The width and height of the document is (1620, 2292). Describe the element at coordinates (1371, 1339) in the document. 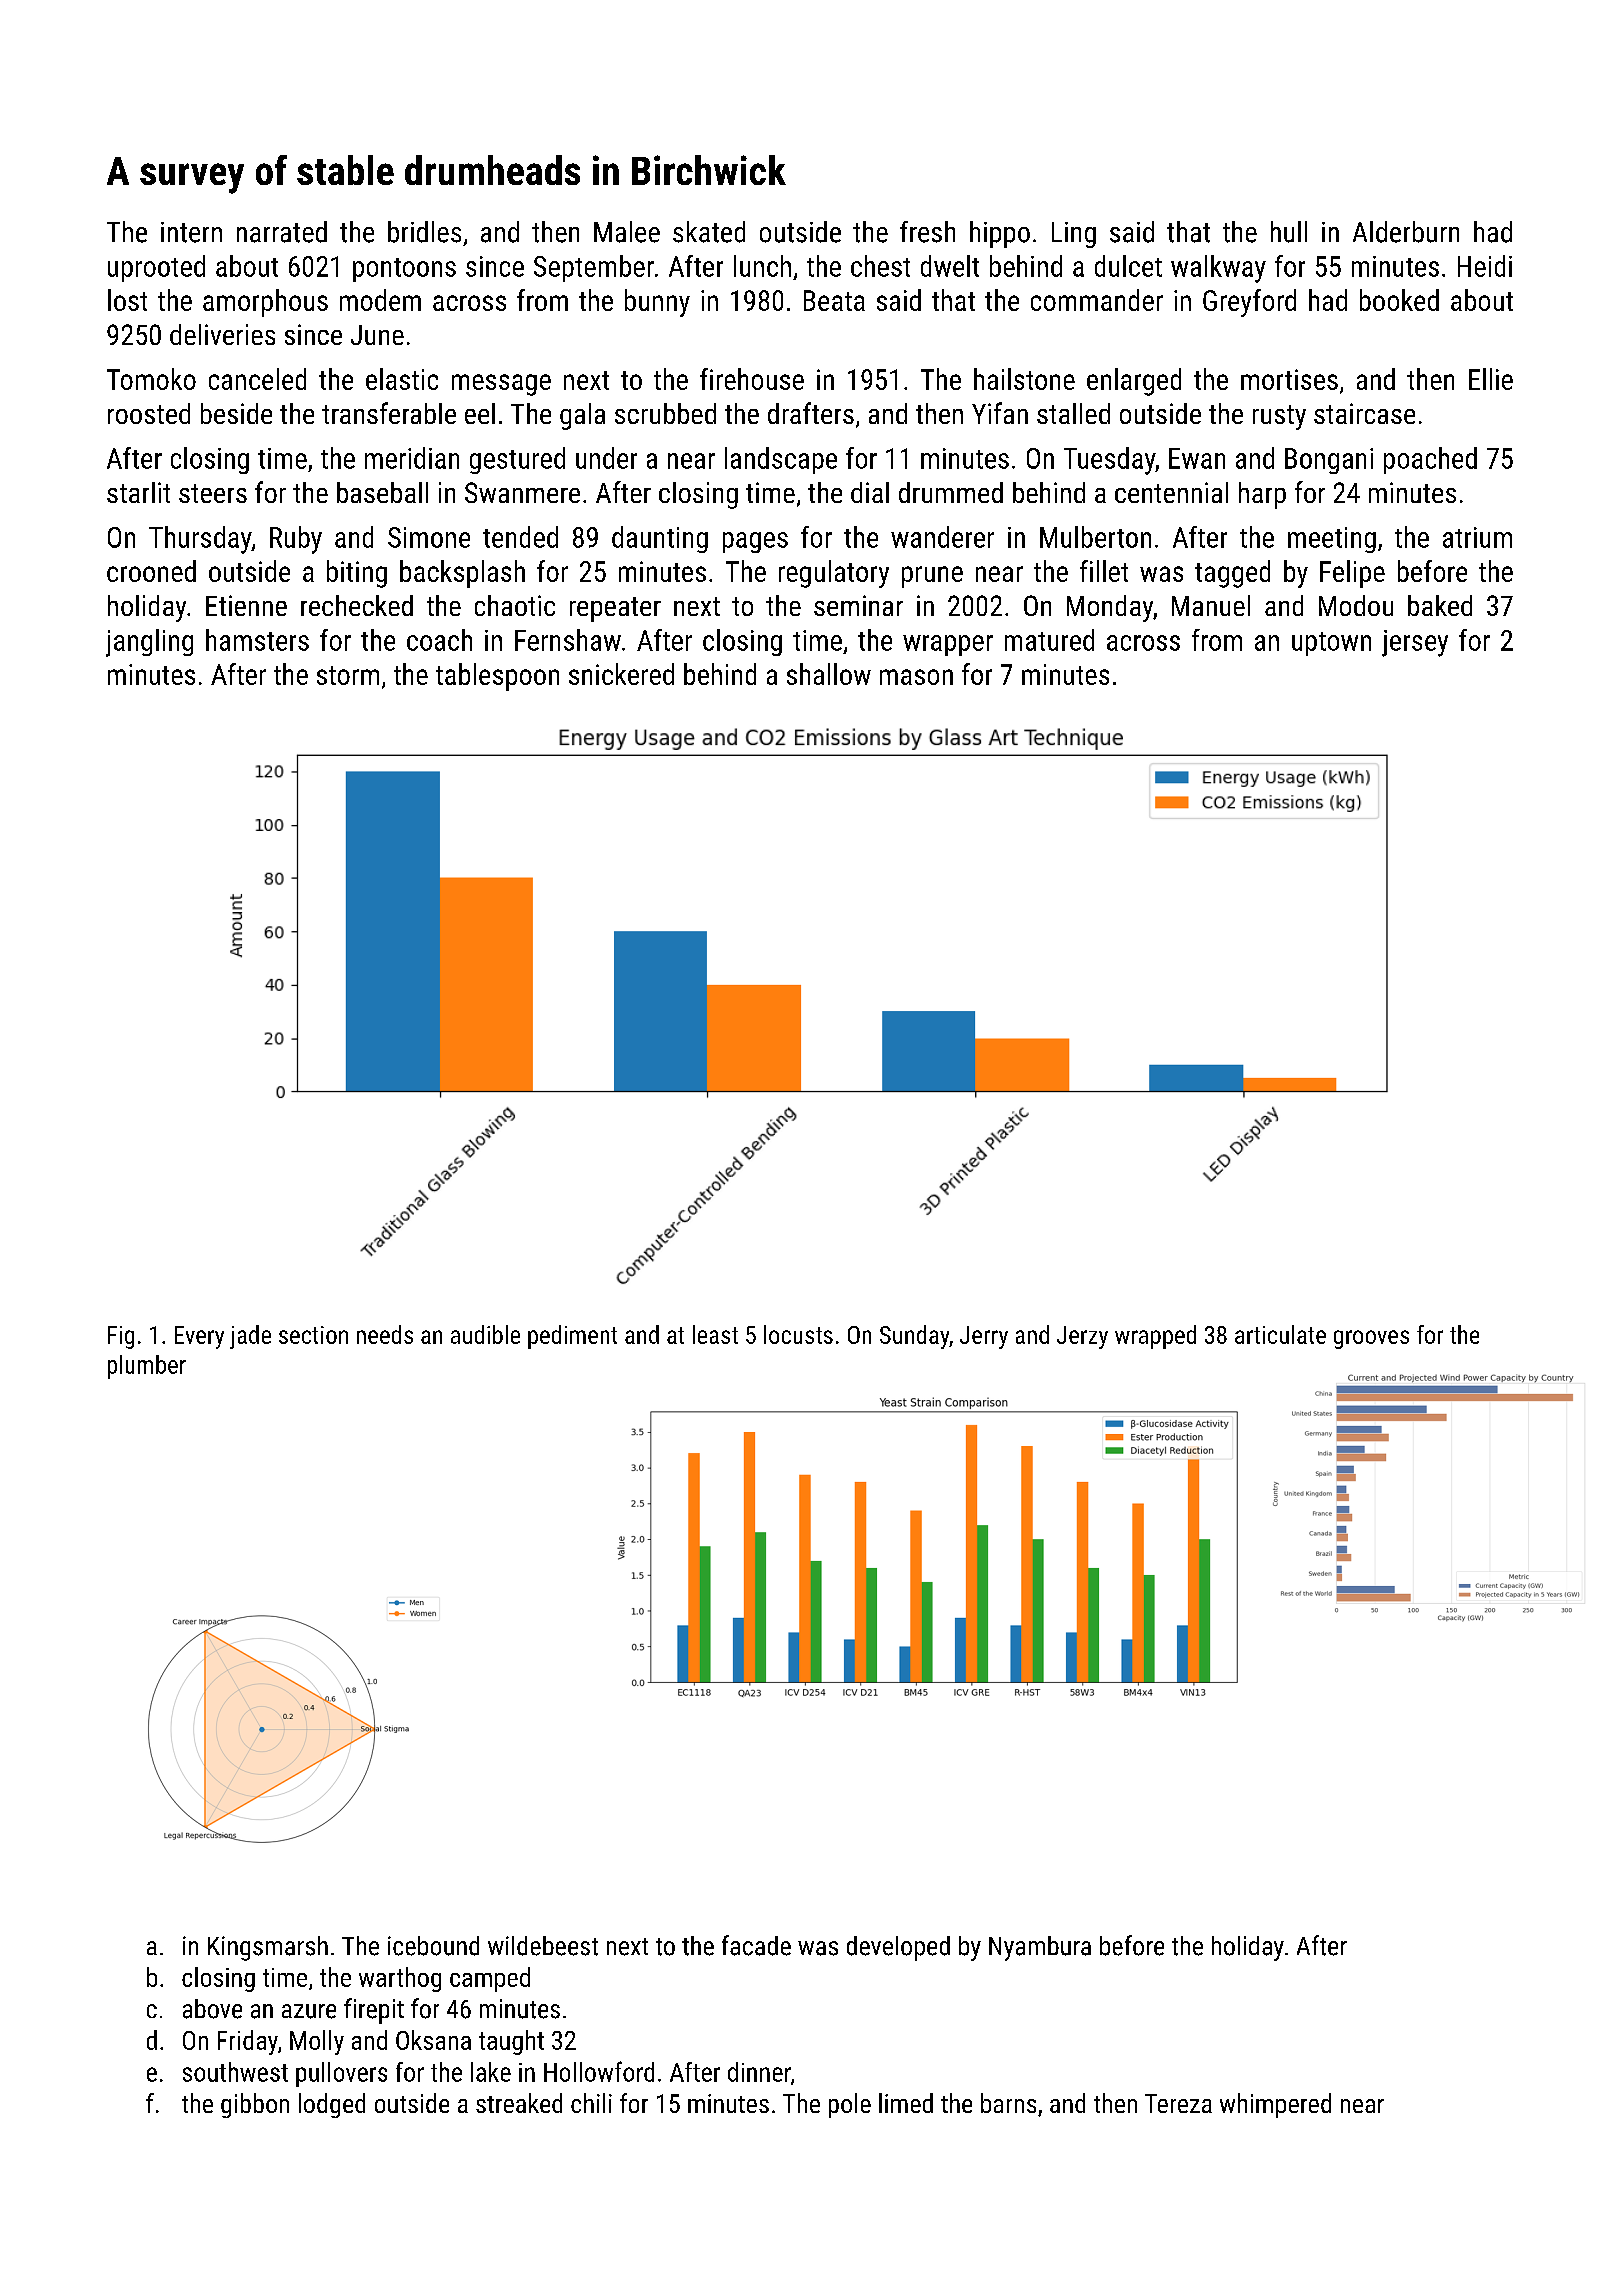

I see `grooves` at that location.
